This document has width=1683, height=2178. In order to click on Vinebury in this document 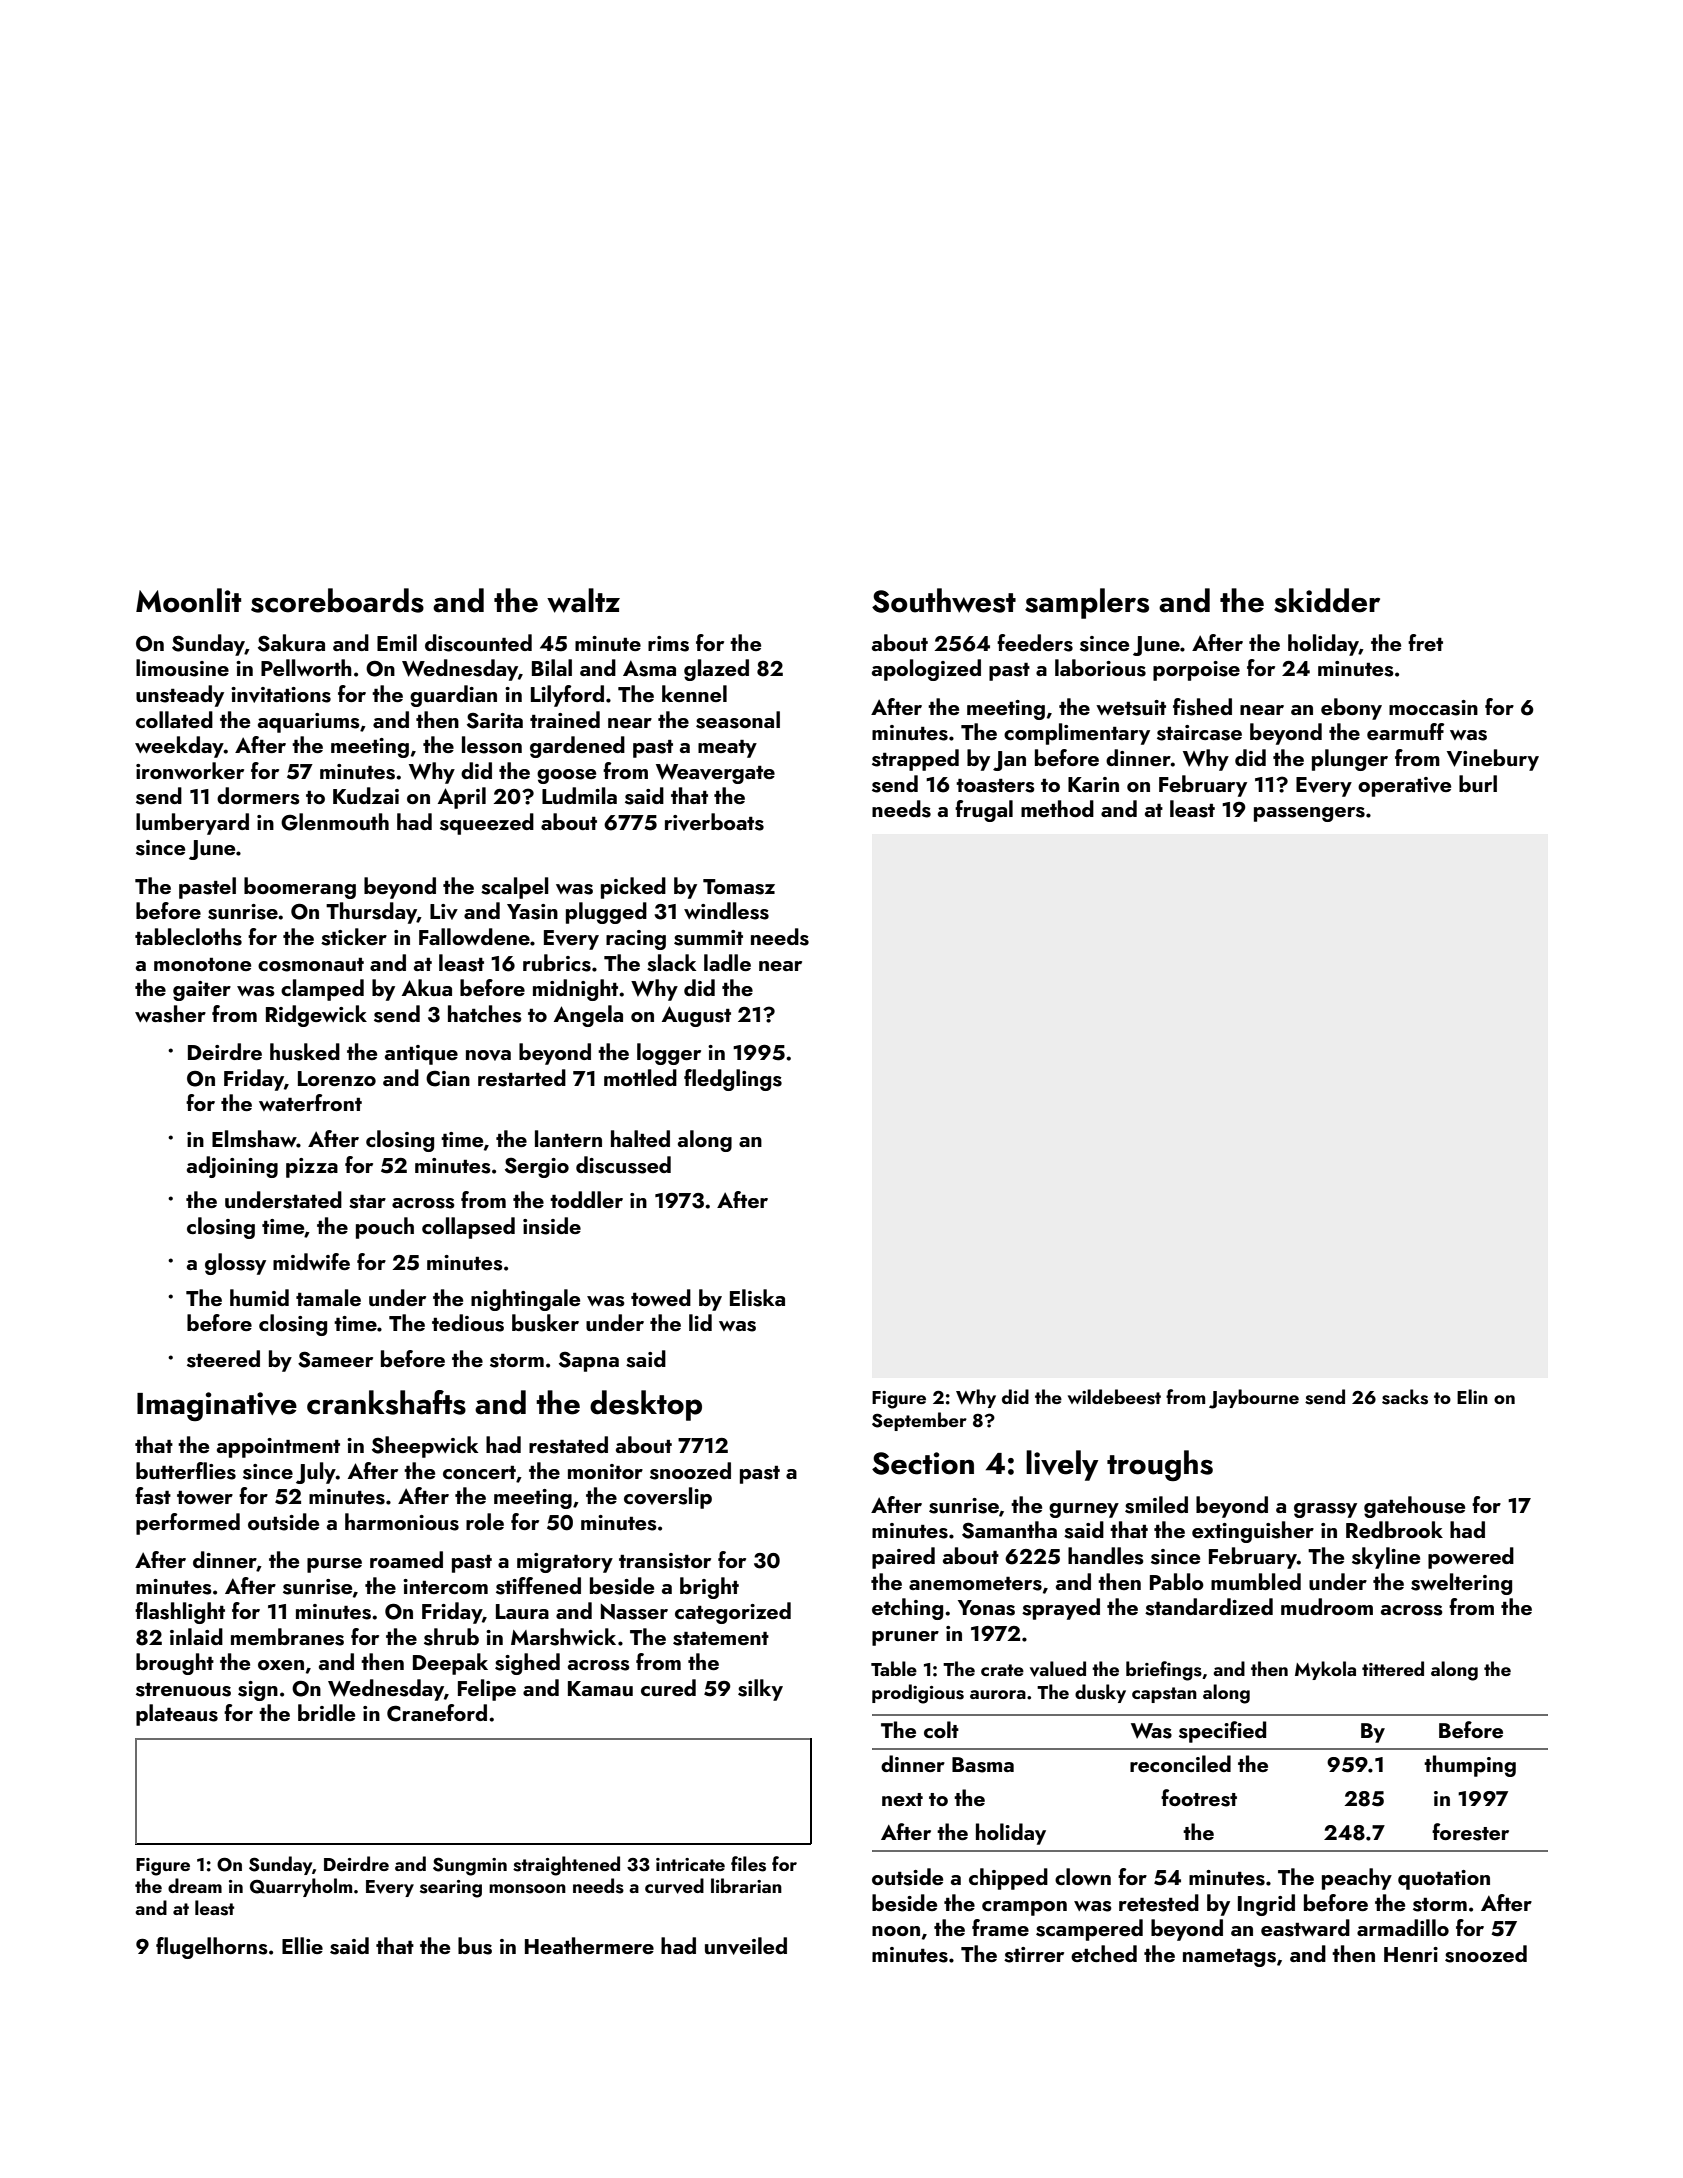, I will do `click(1493, 760)`.
